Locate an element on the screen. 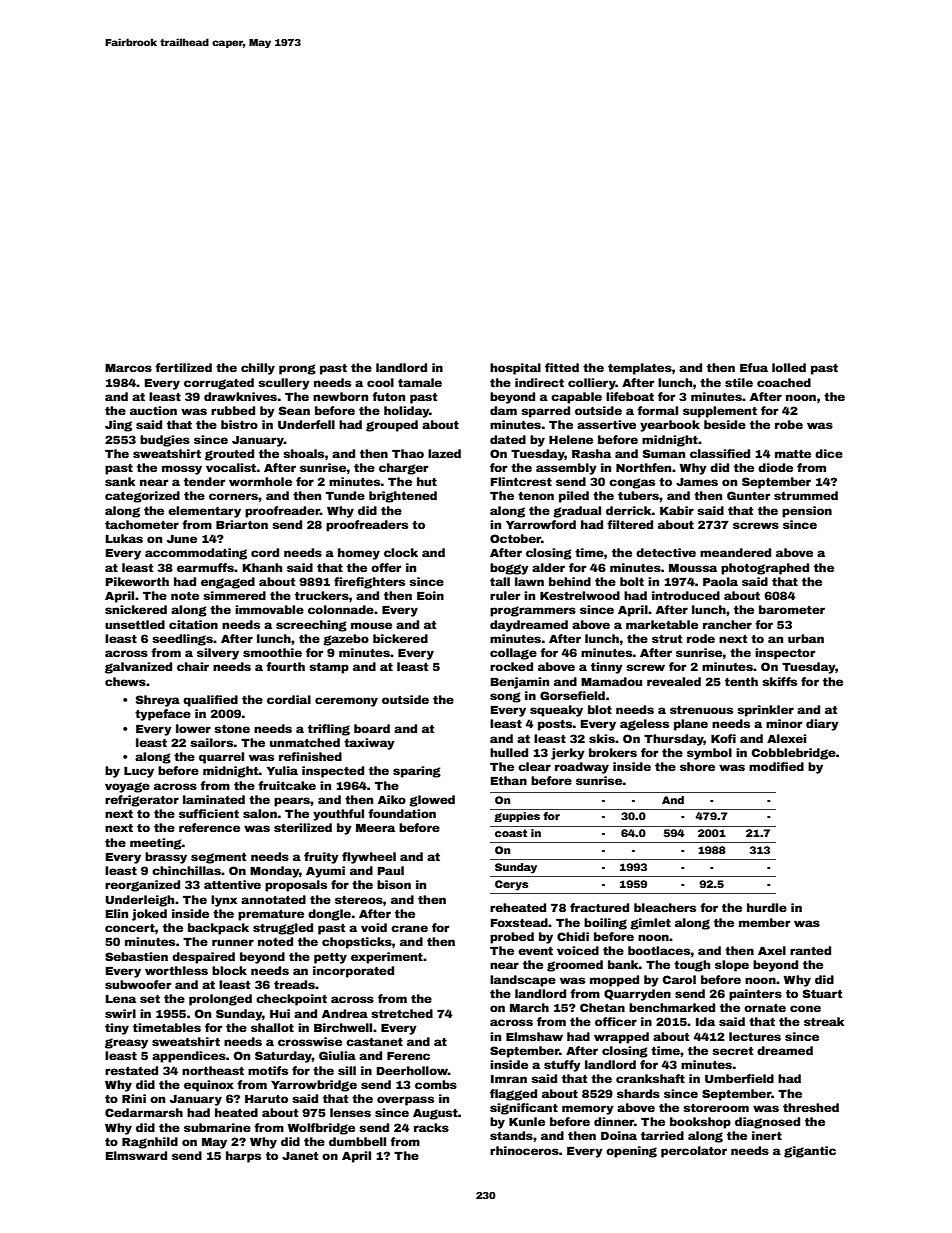 This screenshot has width=952, height=1233. benchmarked is located at coordinates (672, 1007).
